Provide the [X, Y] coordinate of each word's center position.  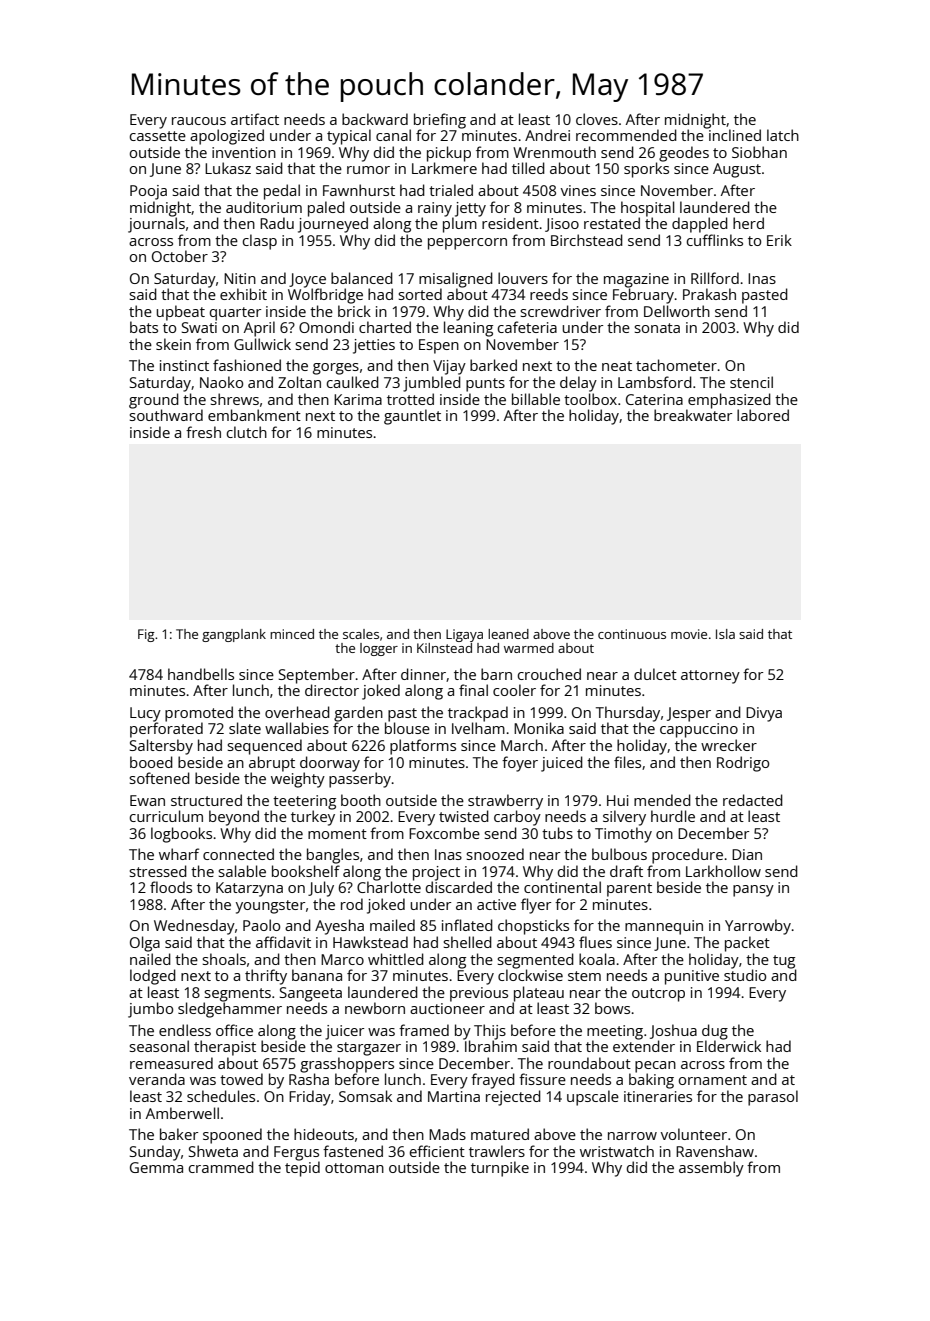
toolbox [590, 399]
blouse [407, 728]
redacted [753, 800]
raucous [199, 121]
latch [783, 135]
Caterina [654, 399]
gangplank [234, 635]
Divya [764, 714]
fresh [203, 432]
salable [242, 871]
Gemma [156, 1167]
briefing [440, 121]
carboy [517, 818]
